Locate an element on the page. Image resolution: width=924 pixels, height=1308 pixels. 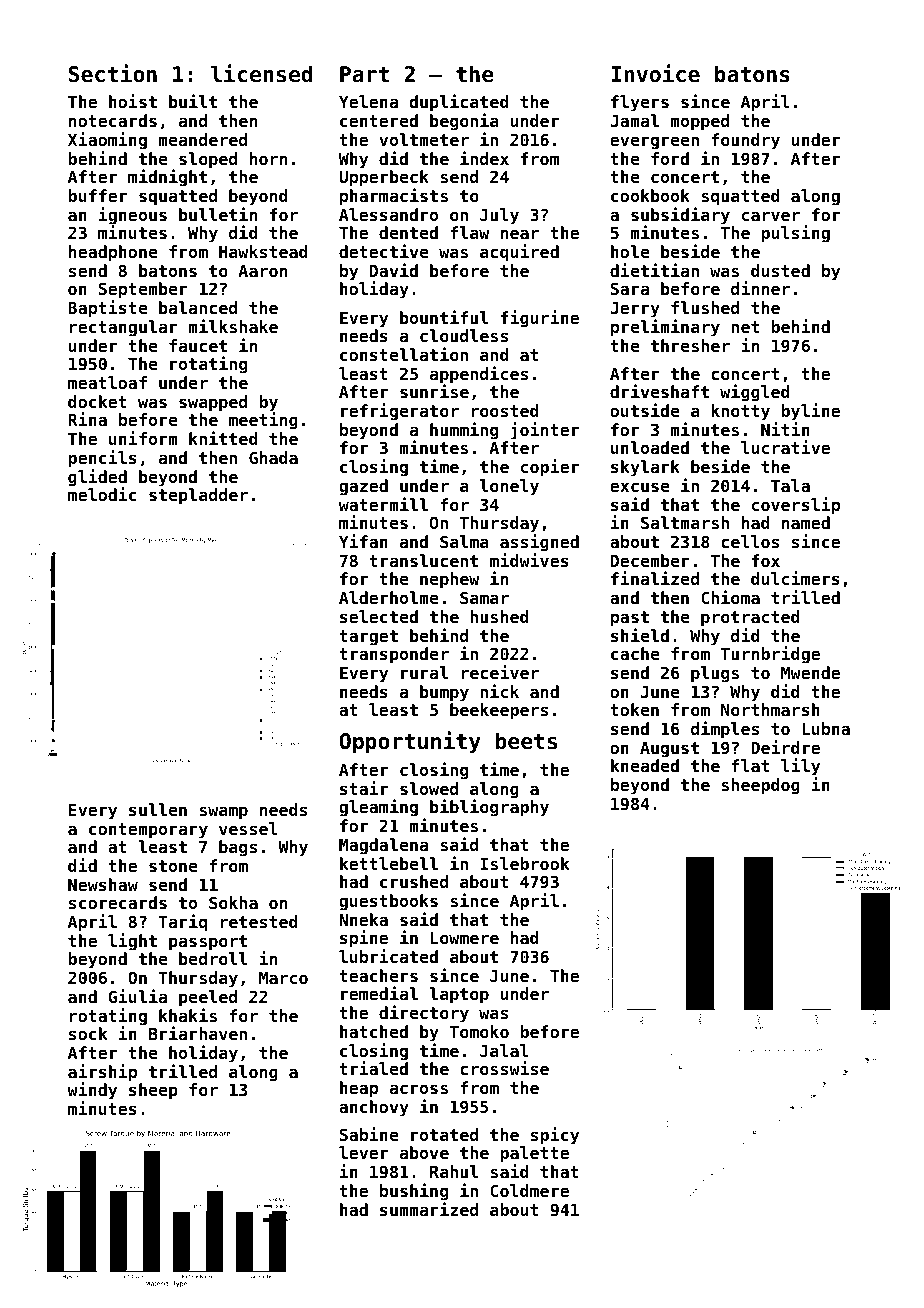
Islebrook is located at coordinates (524, 863).
